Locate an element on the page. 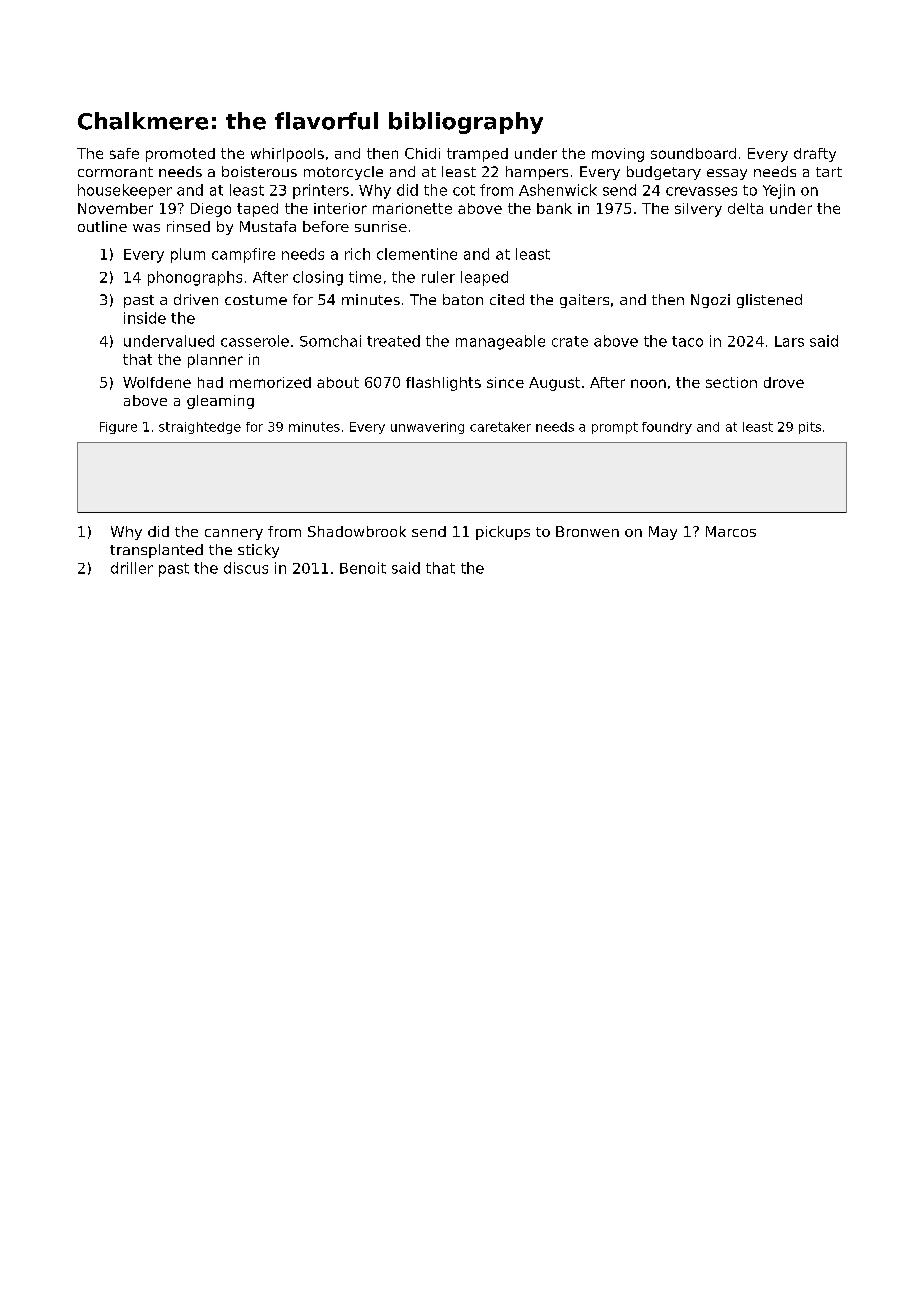 This document has height=1308, width=924. closing is located at coordinates (318, 278).
